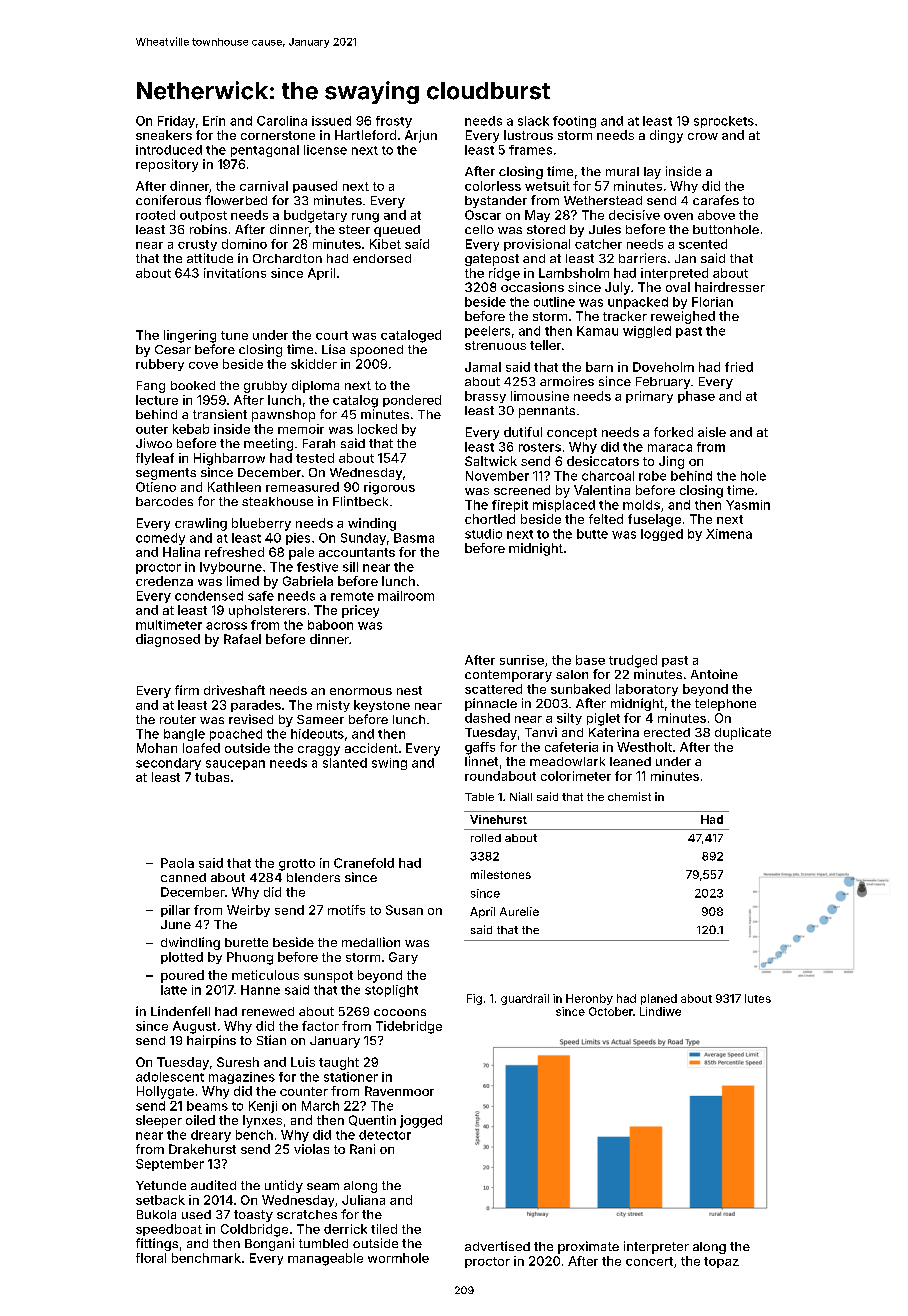 Image resolution: width=908 pixels, height=1316 pixels. Describe the element at coordinates (394, 122) in the screenshot. I see `frosty` at that location.
